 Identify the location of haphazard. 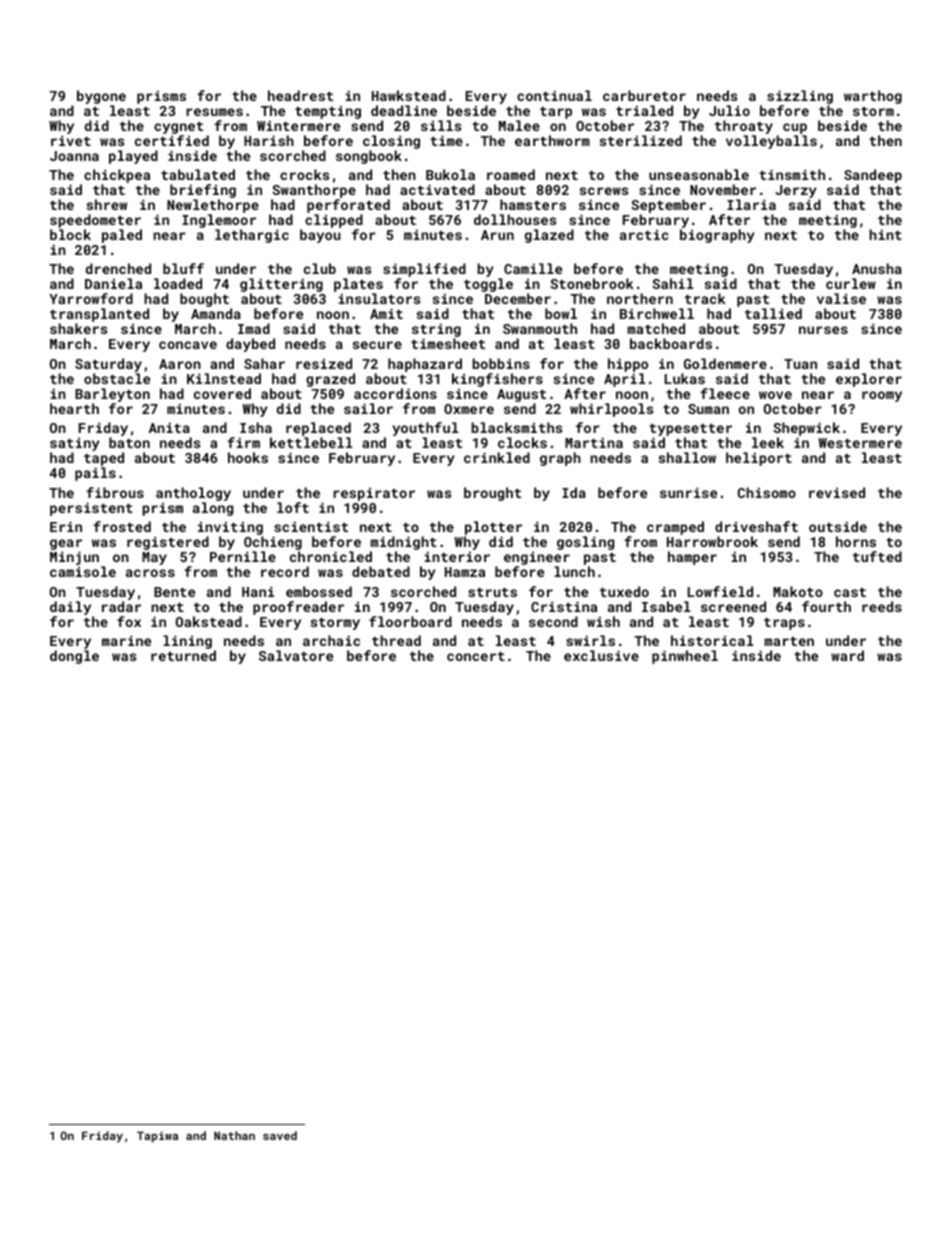
(425, 365).
